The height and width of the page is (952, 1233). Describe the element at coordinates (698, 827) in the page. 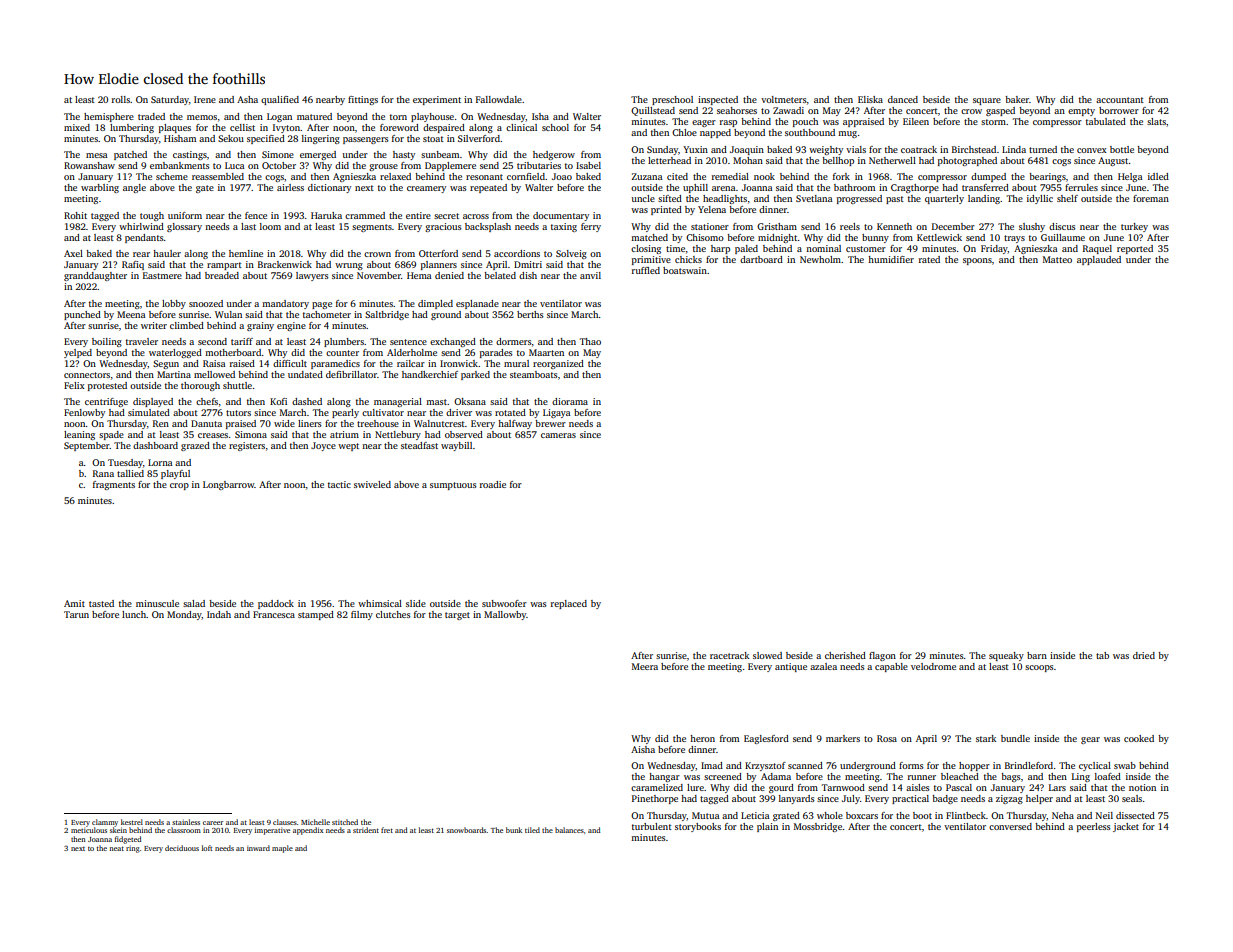

I see `storybooks` at that location.
